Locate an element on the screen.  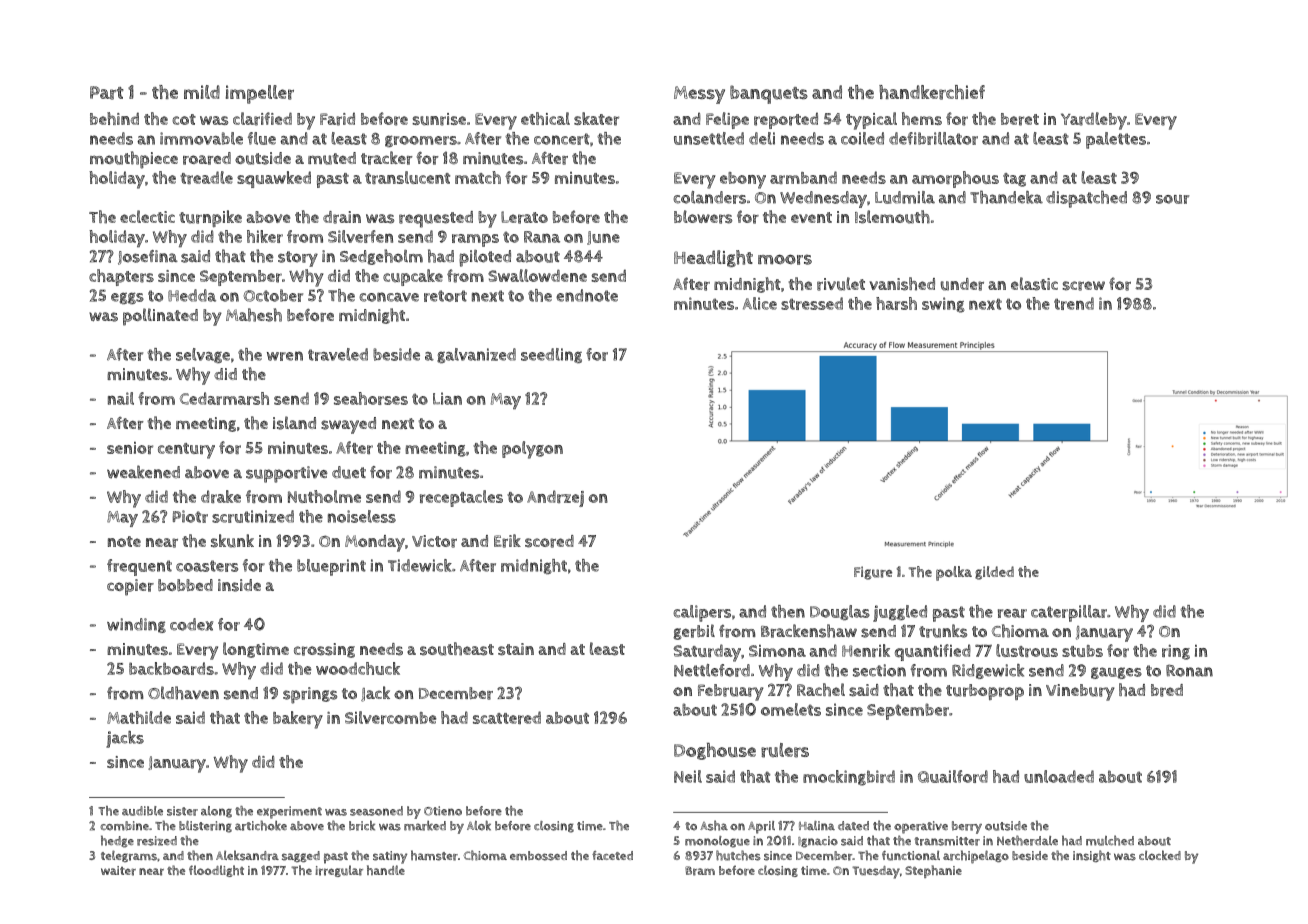
handkerchief is located at coordinates (932, 92).
